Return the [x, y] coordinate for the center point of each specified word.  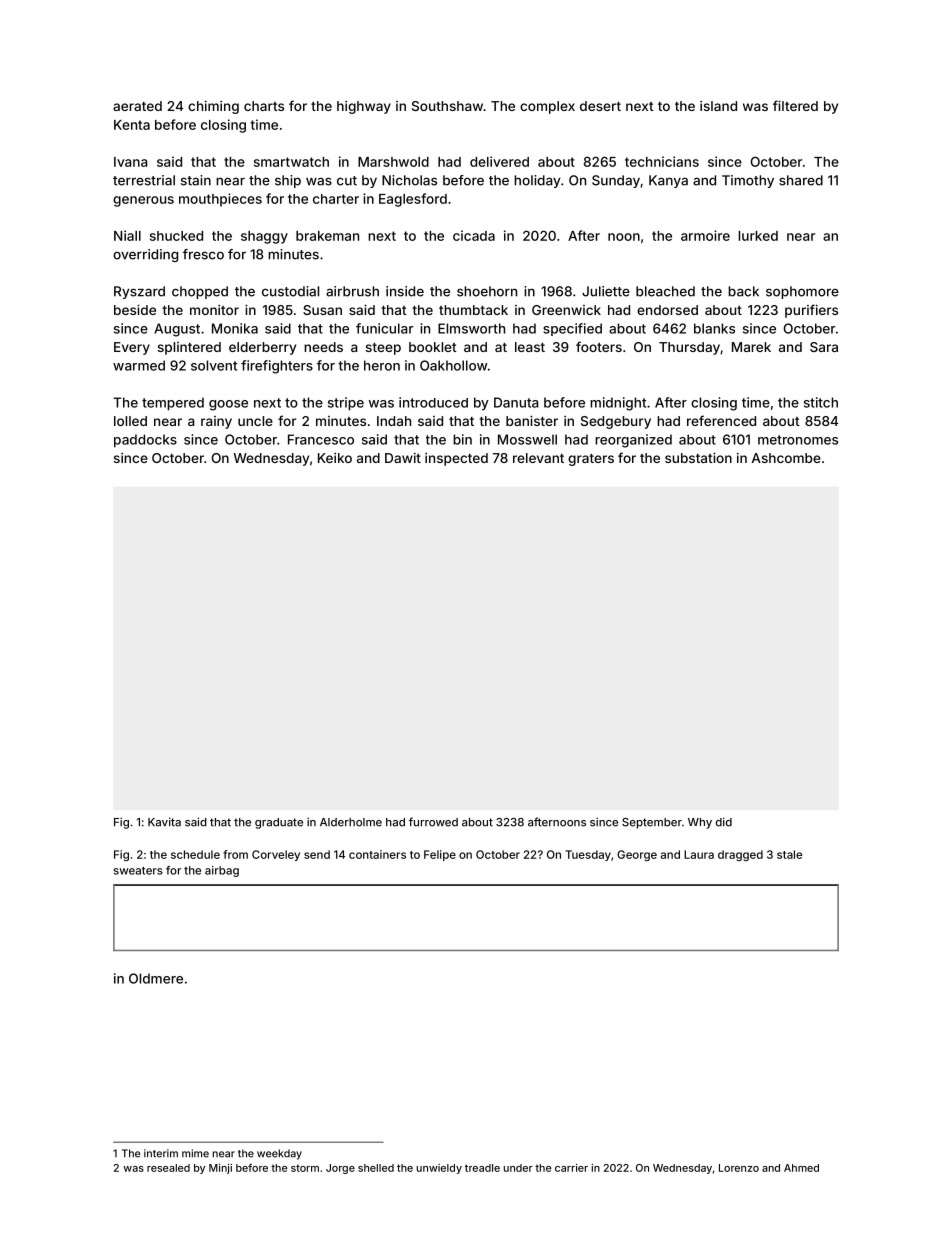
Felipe [440, 855]
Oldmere [156, 978]
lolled [130, 421]
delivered [499, 161]
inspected [456, 459]
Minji [220, 1169]
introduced [433, 402]
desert [600, 106]
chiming [213, 107]
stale [789, 854]
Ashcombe [786, 458]
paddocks [145, 441]
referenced [721, 420]
